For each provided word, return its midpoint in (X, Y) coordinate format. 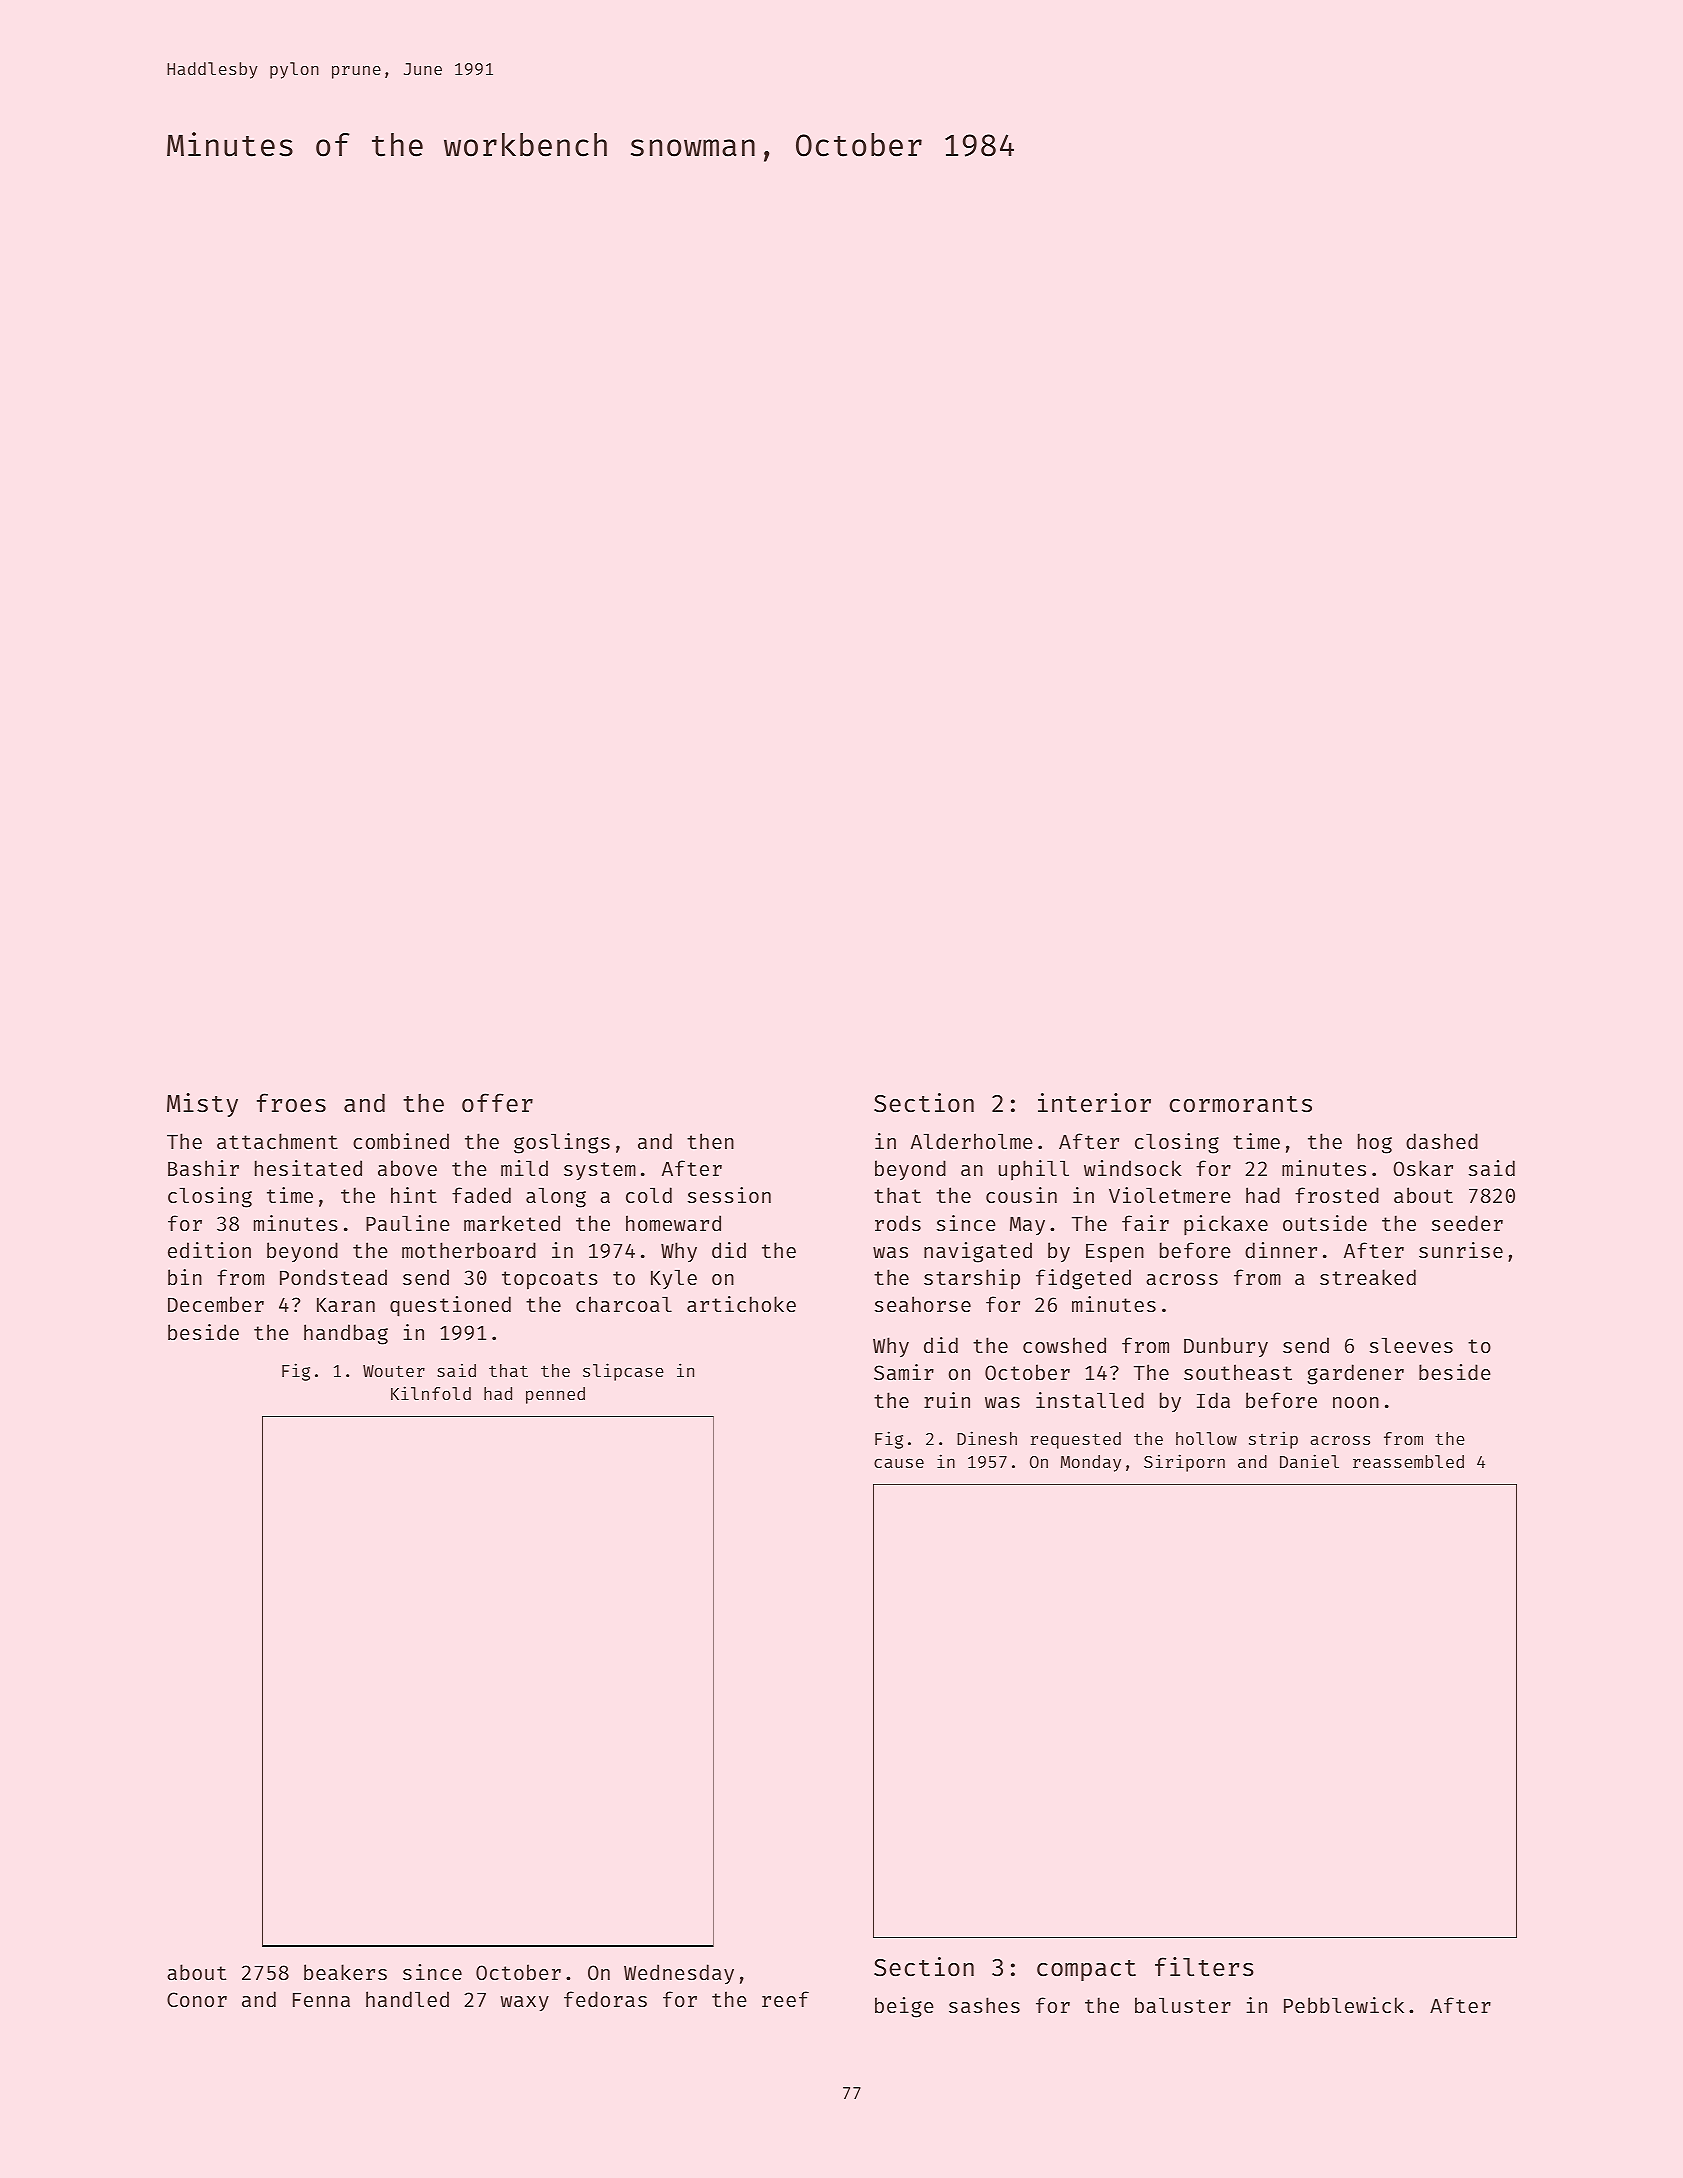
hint (414, 1195)
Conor (197, 1999)
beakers (345, 1972)
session (729, 1195)
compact (1086, 1970)
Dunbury (1226, 1347)
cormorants (1241, 1104)
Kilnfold (431, 1393)
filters (1204, 1967)
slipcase (623, 1372)
